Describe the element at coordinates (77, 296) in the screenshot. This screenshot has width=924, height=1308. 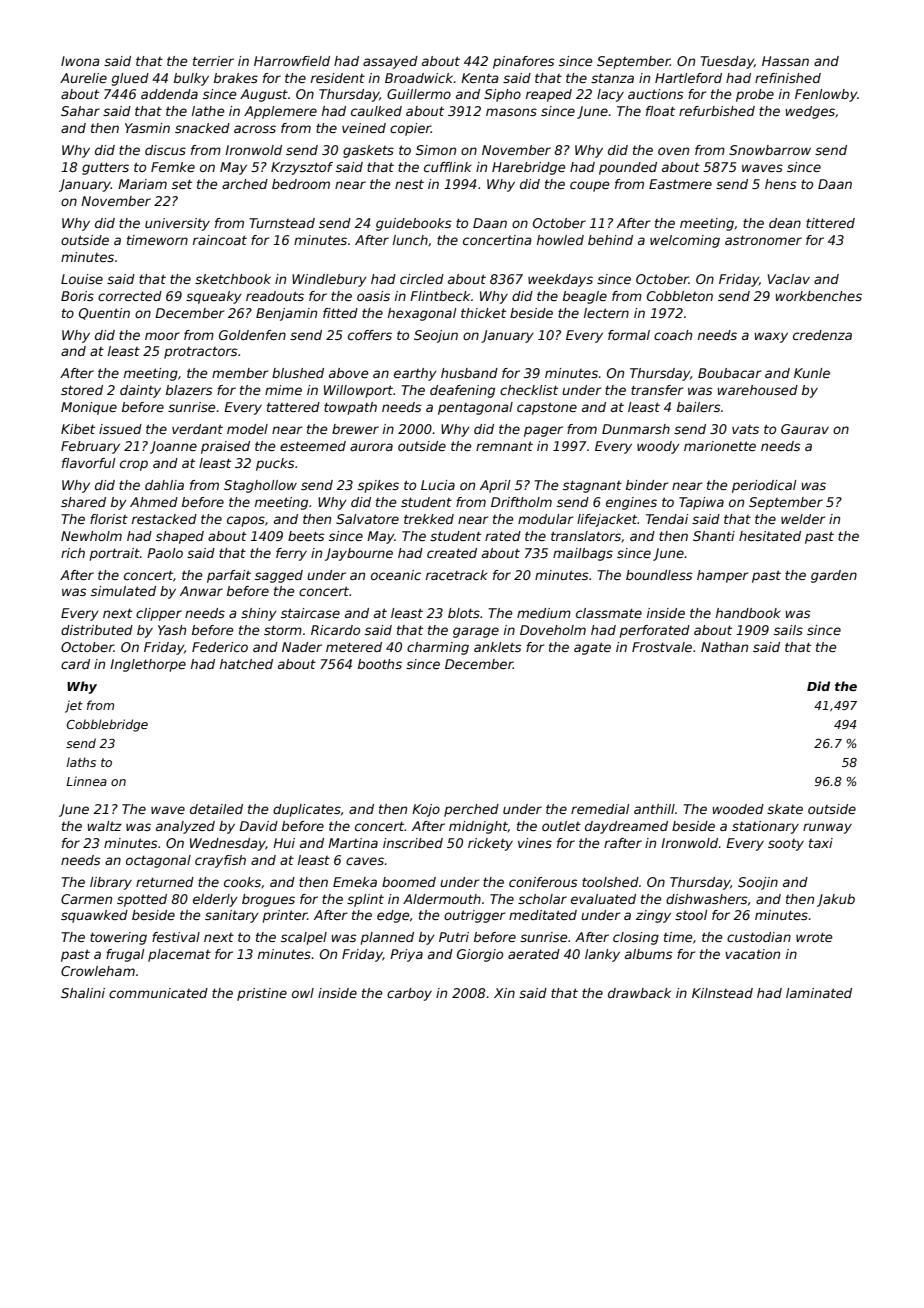
I see `Boris` at that location.
